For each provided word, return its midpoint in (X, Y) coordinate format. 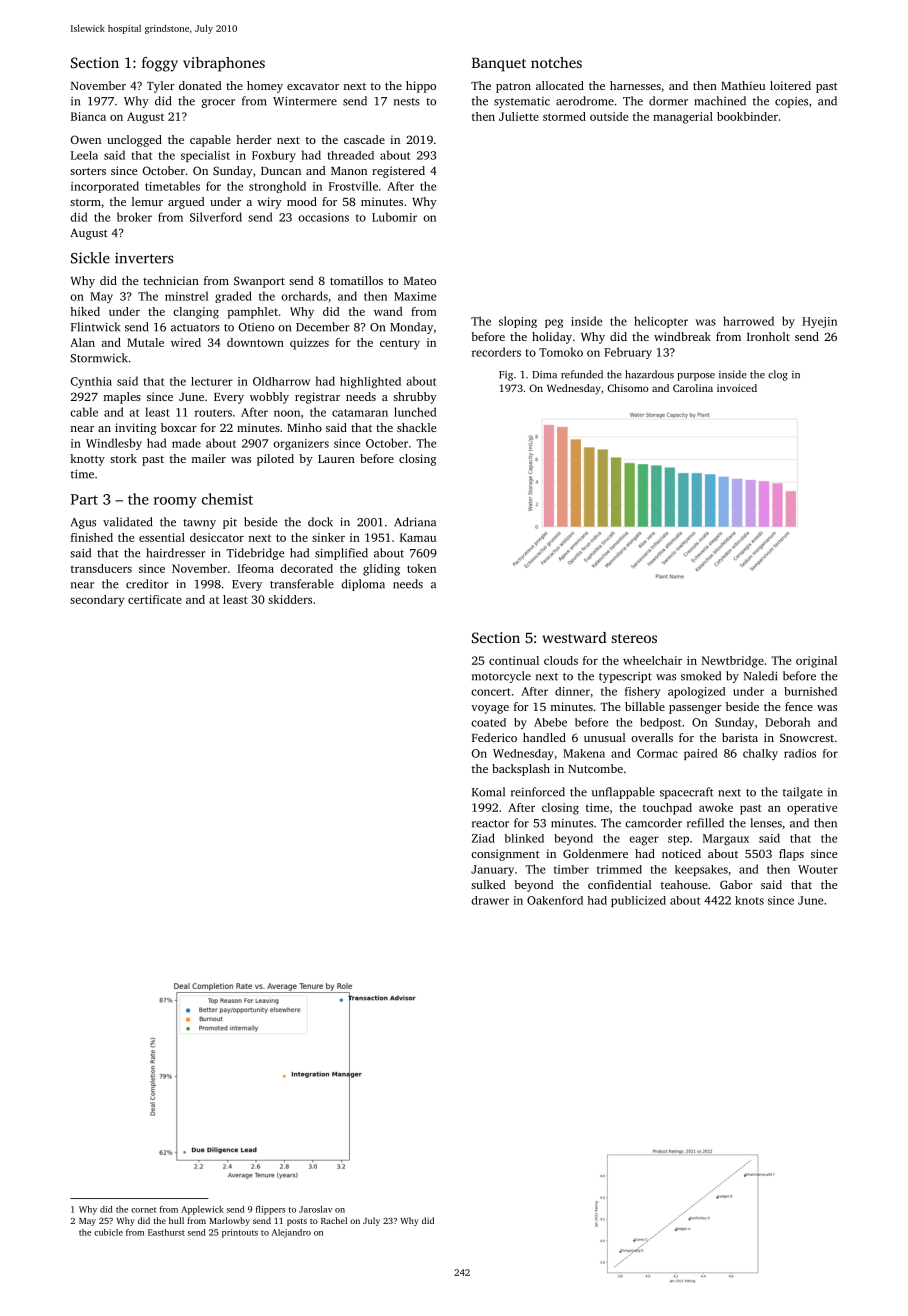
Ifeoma (255, 568)
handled (544, 737)
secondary (97, 601)
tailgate (803, 793)
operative (812, 809)
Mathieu (743, 85)
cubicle (108, 1232)
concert (491, 692)
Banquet (499, 65)
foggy (160, 64)
